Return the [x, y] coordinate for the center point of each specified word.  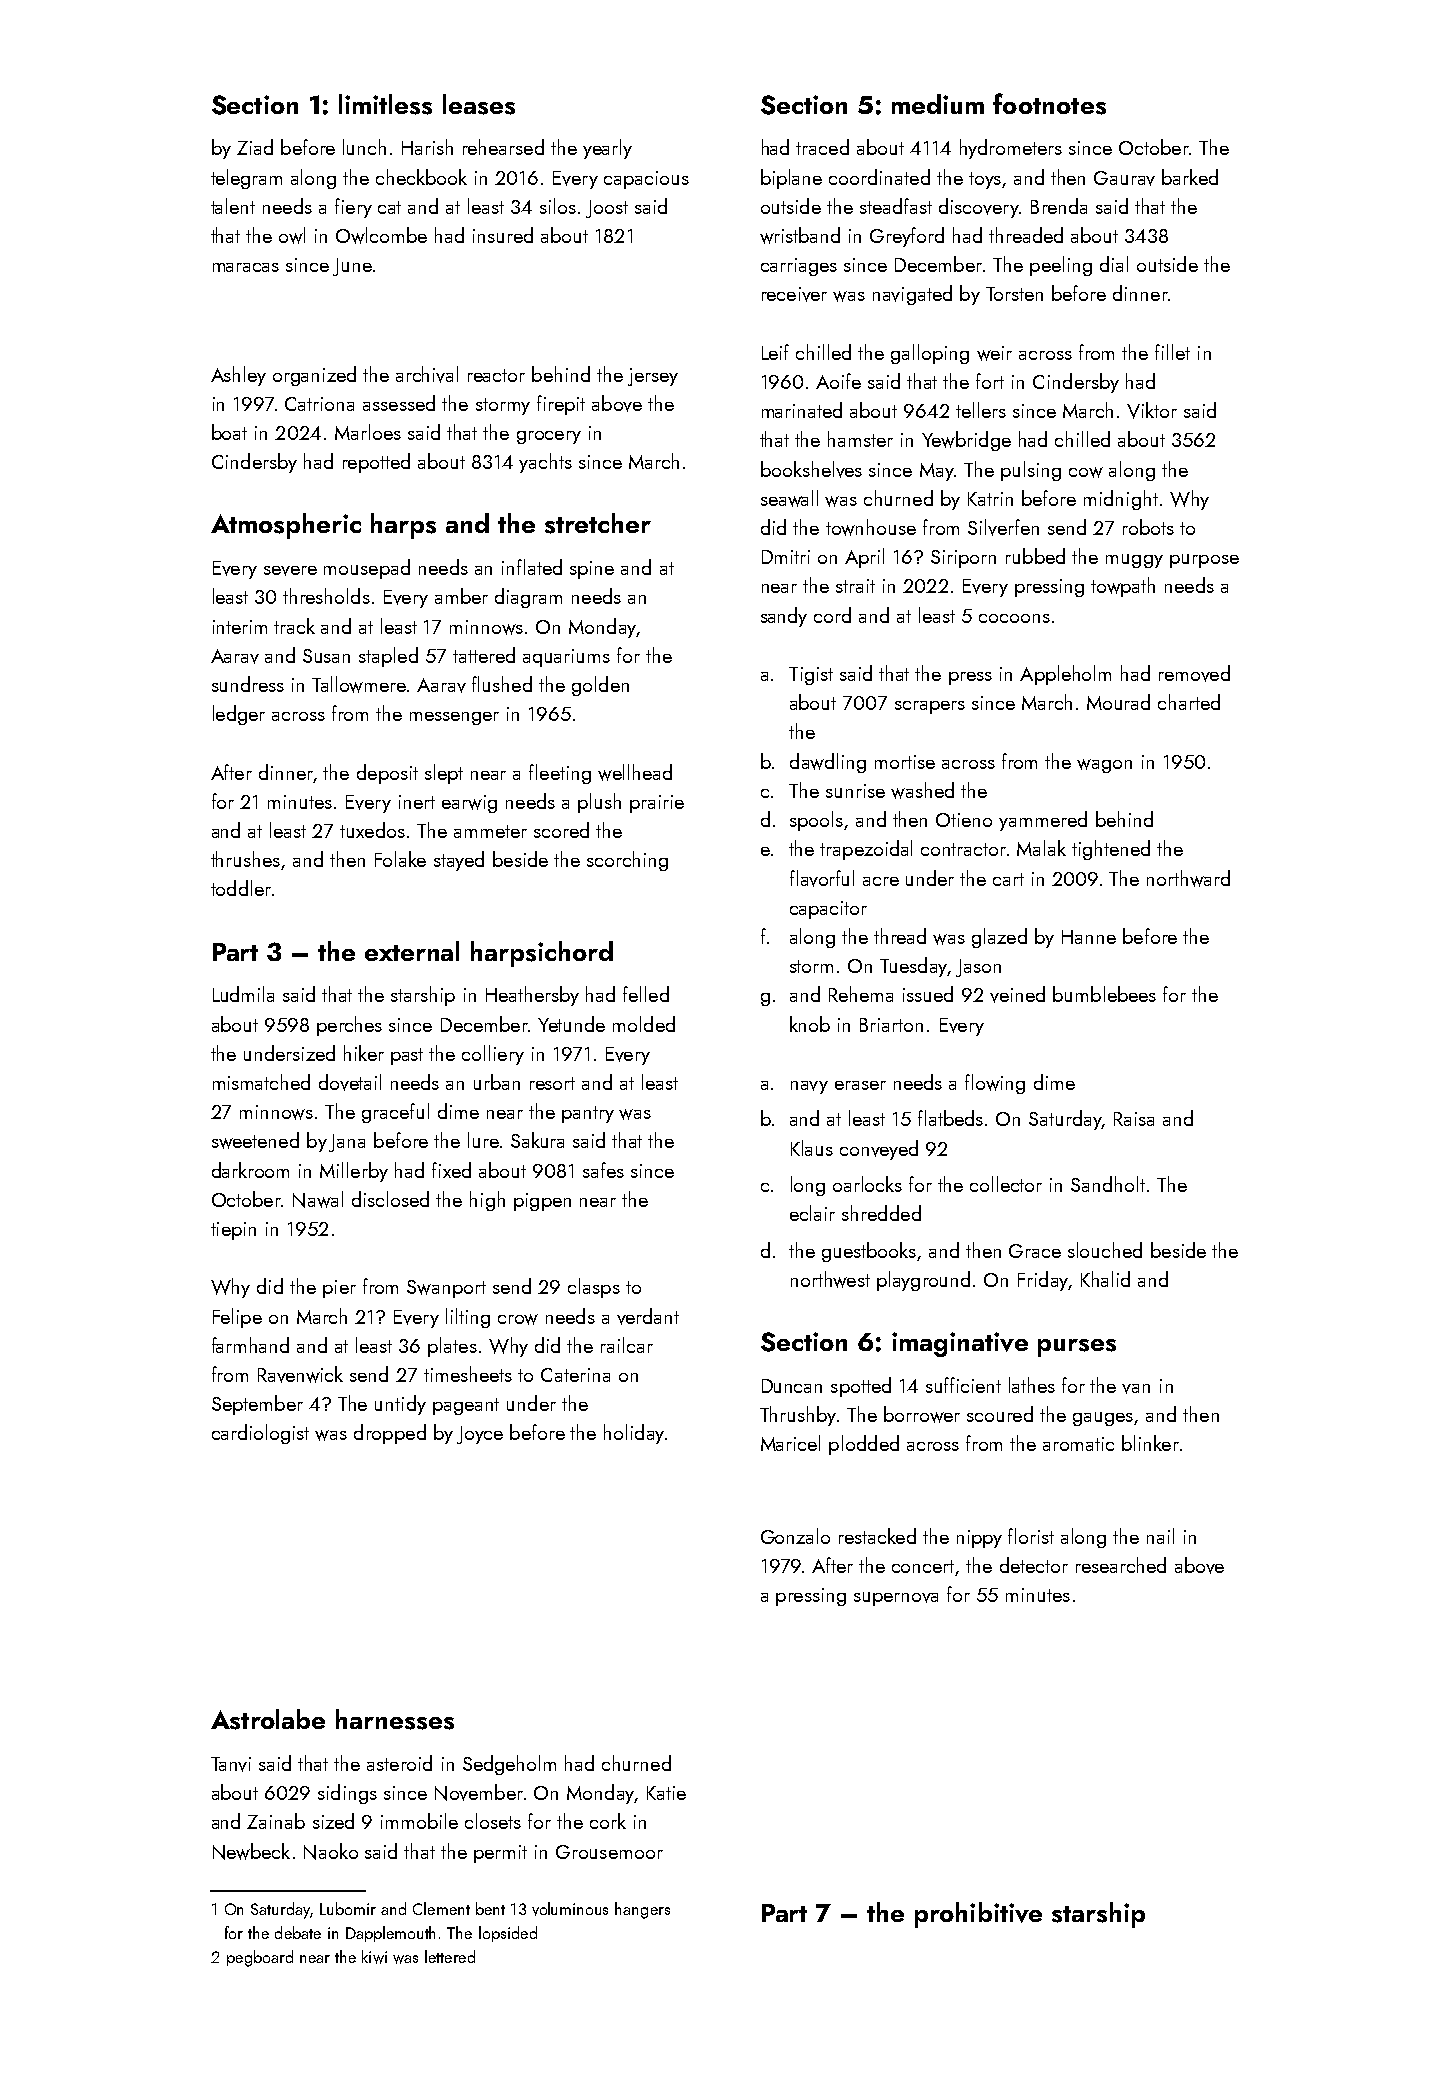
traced [822, 147]
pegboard [260, 1958]
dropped [390, 1434]
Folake [400, 859]
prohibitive [978, 1915]
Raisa [1134, 1119]
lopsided [508, 1934]
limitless [385, 104]
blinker [1150, 1443]
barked [1190, 177]
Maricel [790, 1443]
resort [552, 1083]
